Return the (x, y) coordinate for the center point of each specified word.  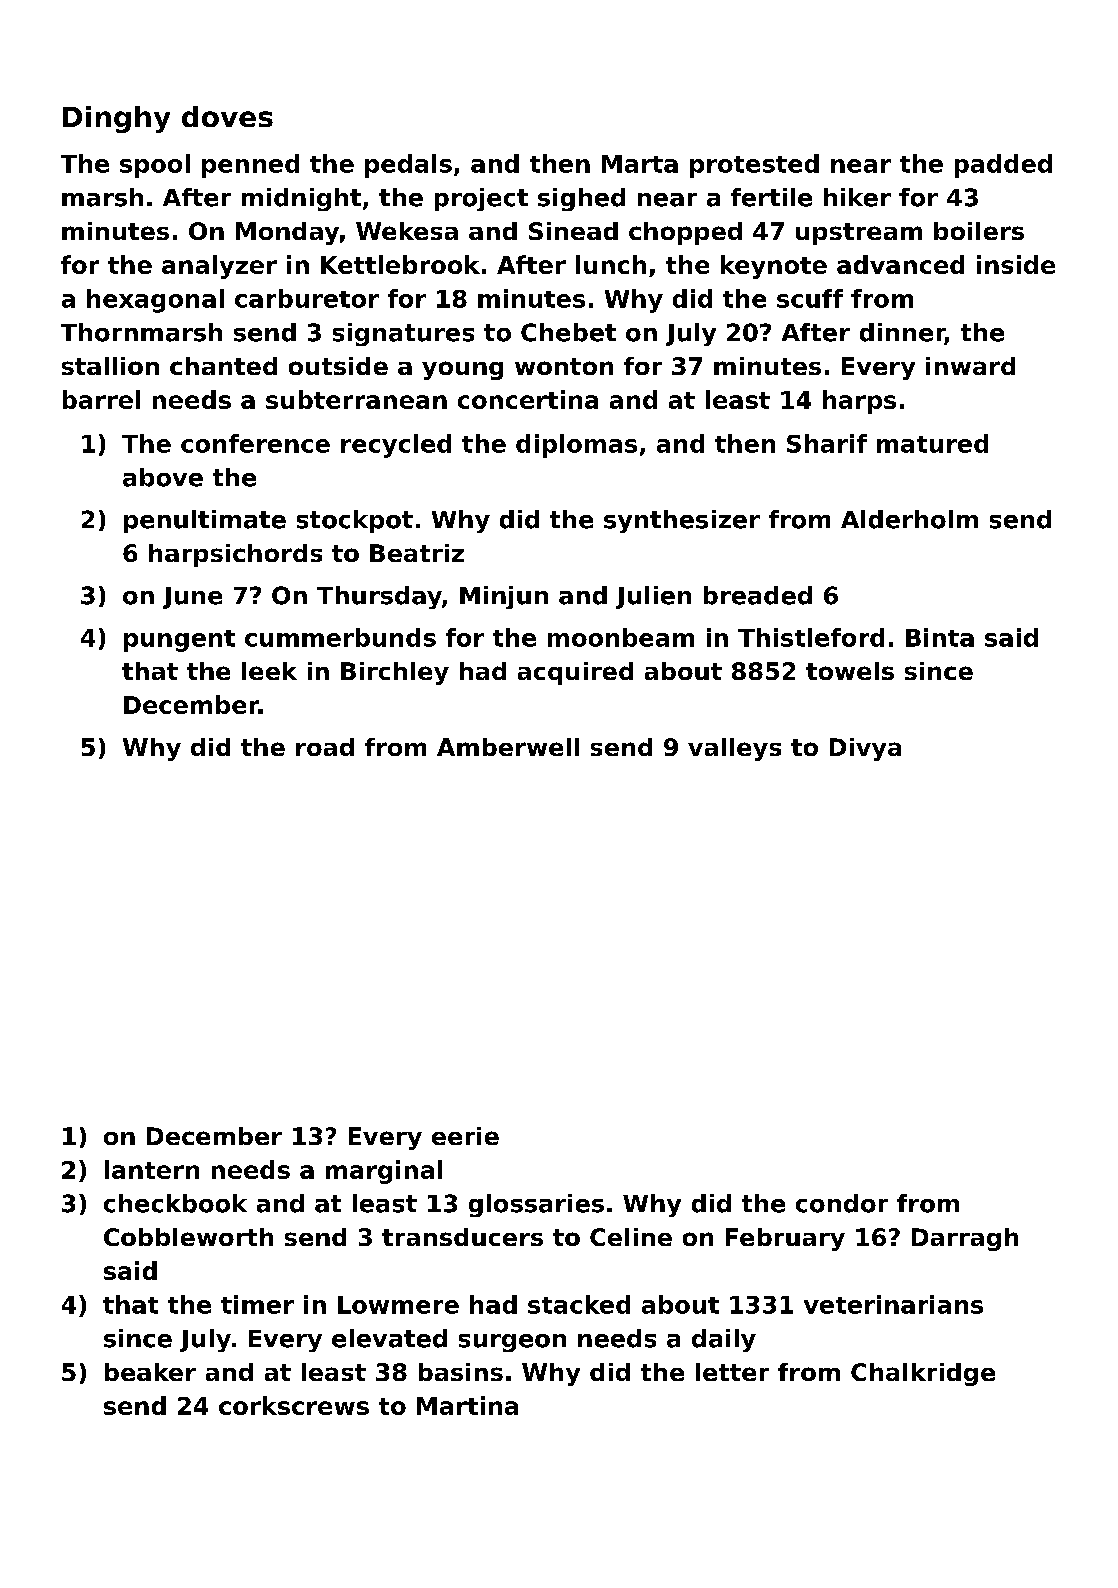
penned (250, 166)
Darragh (965, 1239)
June (192, 598)
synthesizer (682, 521)
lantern (152, 1169)
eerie (465, 1136)
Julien (653, 597)
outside (338, 366)
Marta (640, 164)
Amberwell (508, 747)
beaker (150, 1372)
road (325, 747)
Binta (940, 637)
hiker (857, 197)
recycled (396, 446)
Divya (865, 749)
